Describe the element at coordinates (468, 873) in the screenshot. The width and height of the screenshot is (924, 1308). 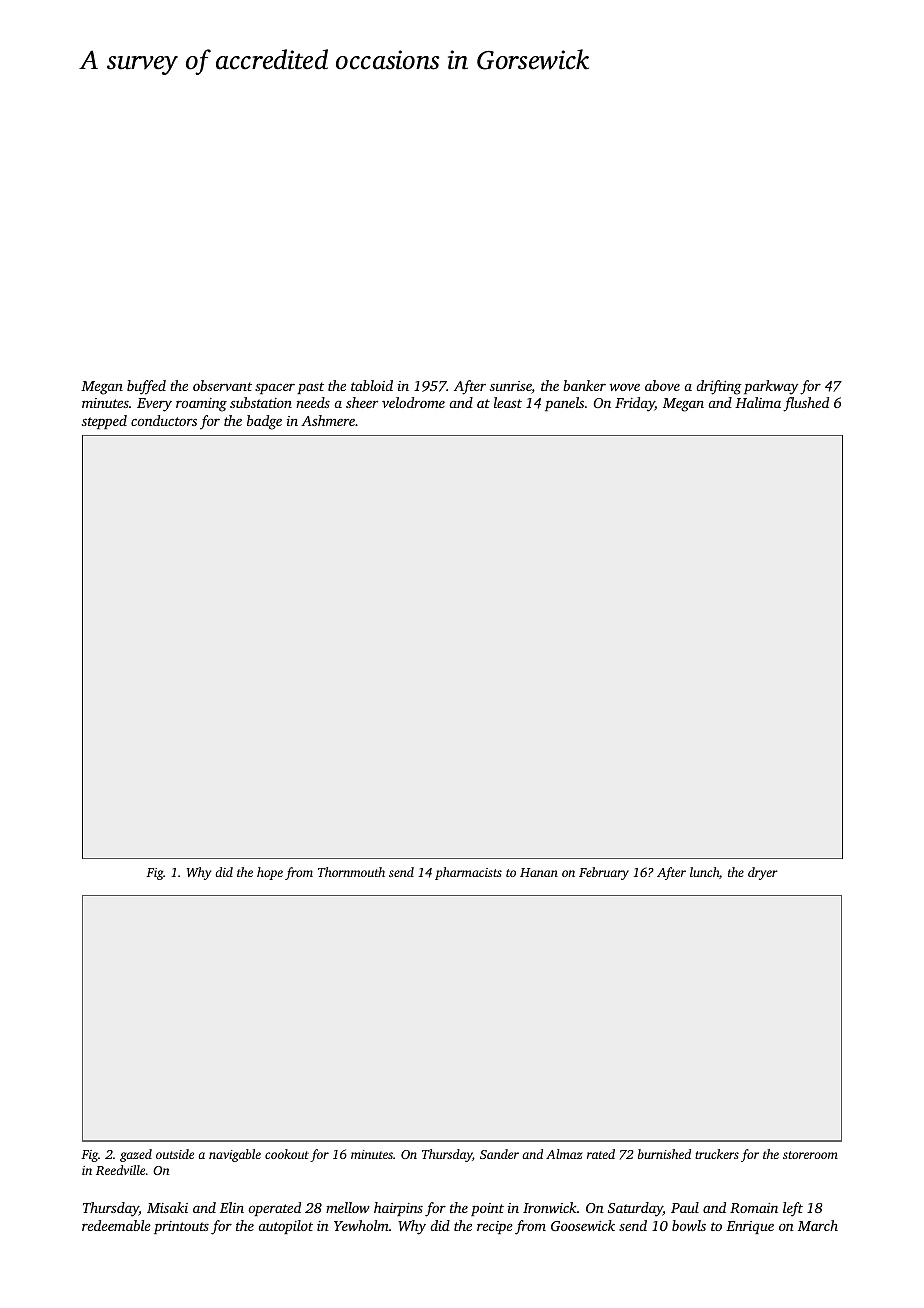
I see `pharmacists` at that location.
